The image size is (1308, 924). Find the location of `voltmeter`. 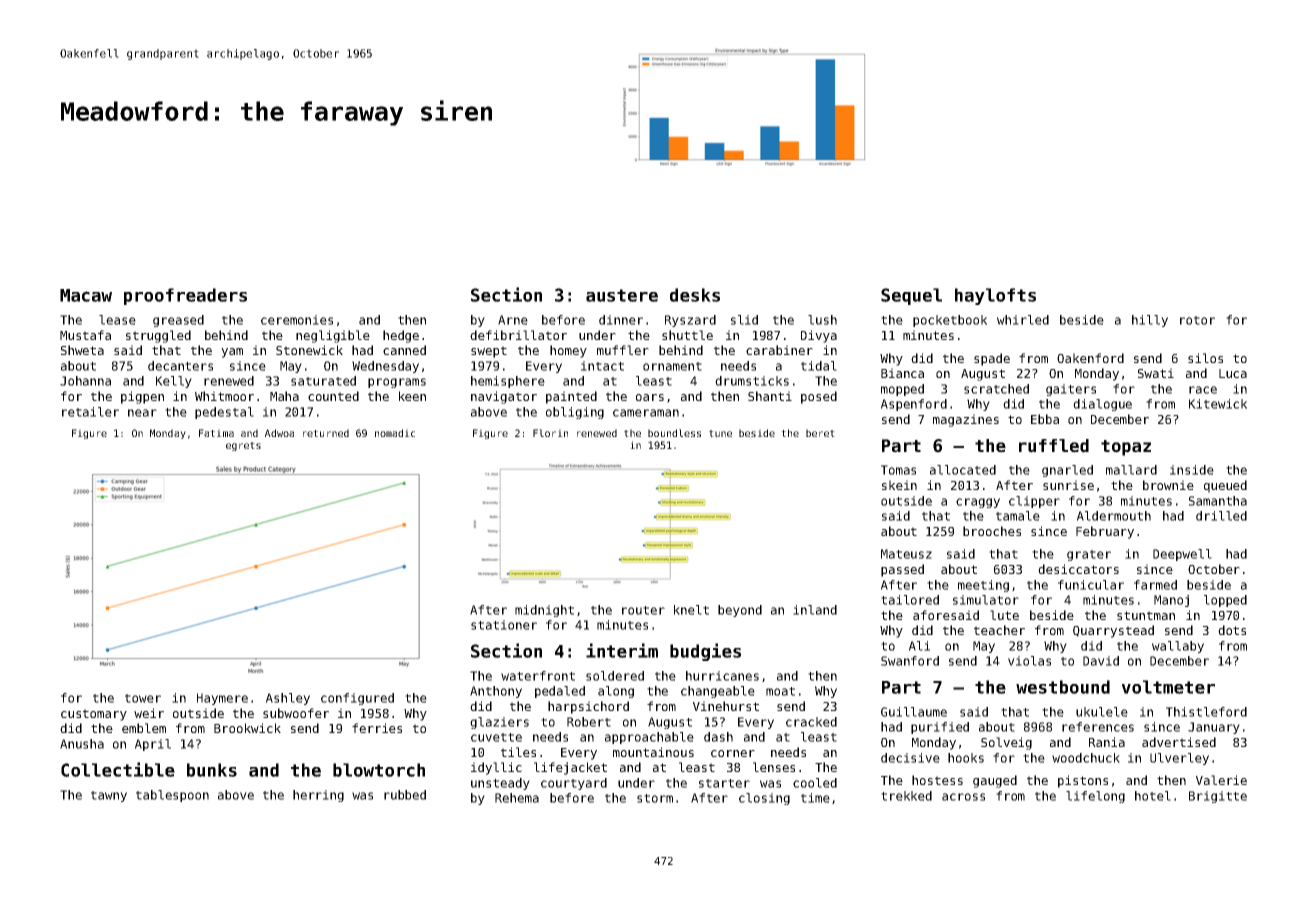

voltmeter is located at coordinates (1168, 687).
